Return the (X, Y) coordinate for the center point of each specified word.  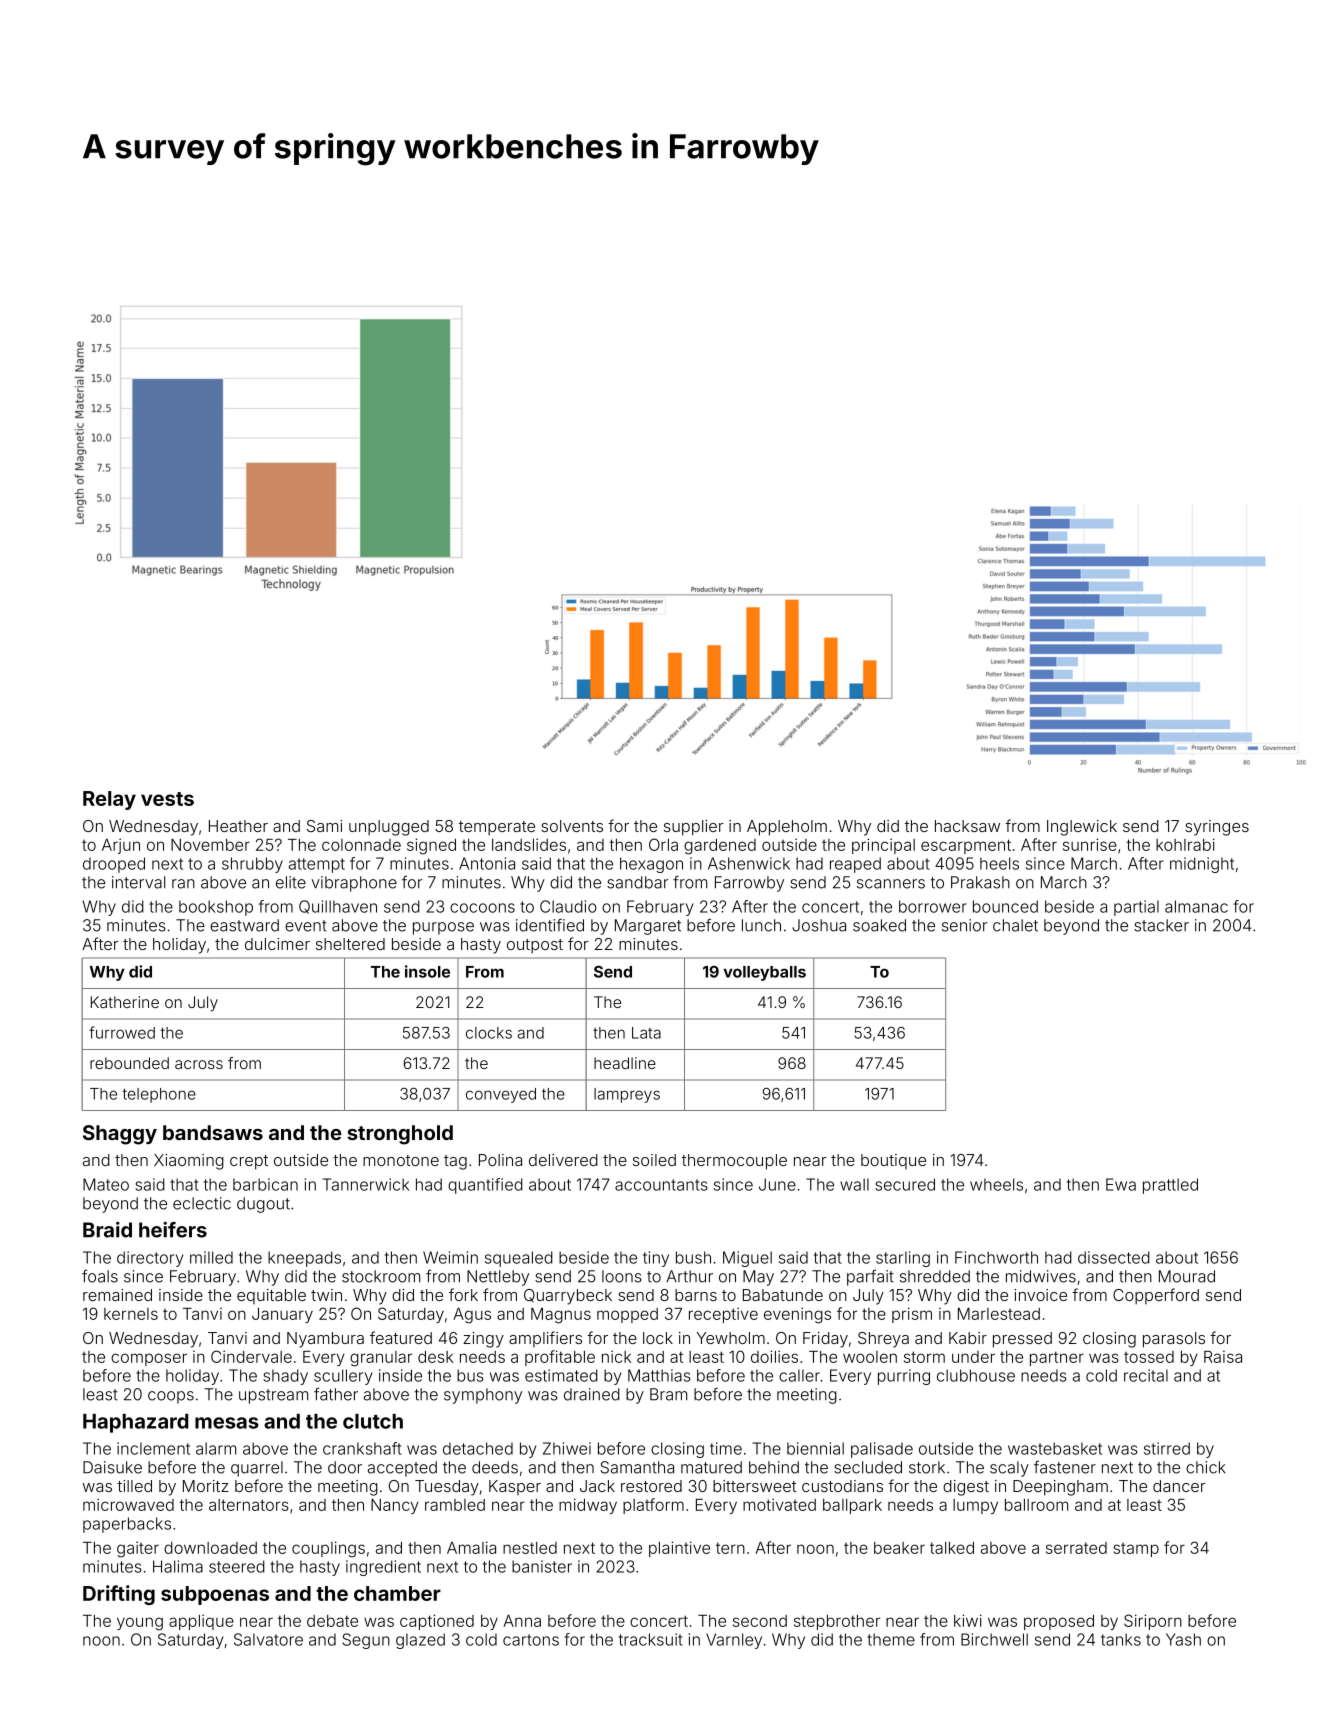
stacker (1161, 925)
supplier (694, 828)
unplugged (389, 828)
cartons (531, 1640)
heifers (173, 1230)
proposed (1059, 1622)
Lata (646, 1033)
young (140, 1624)
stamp (1136, 1550)
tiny (656, 1259)
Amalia (471, 1547)
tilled (134, 1486)
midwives (1041, 1276)
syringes (1217, 828)
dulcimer (277, 944)
